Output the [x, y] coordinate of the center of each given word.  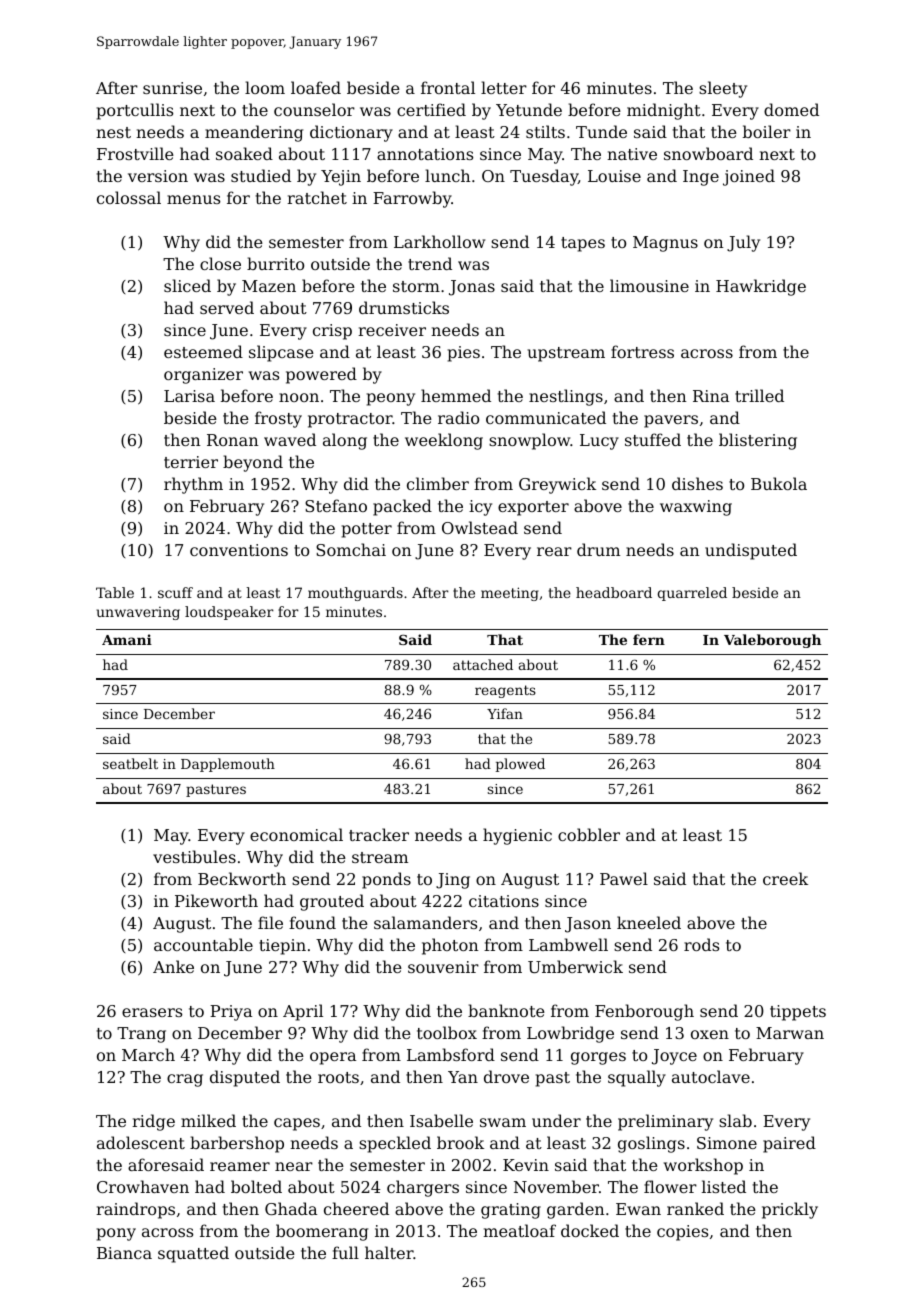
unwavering [138, 613]
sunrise [172, 88]
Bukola [779, 483]
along [345, 441]
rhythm [193, 485]
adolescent [141, 1142]
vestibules [194, 856]
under [556, 1120]
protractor [350, 420]
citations [504, 901]
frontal [448, 87]
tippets [798, 1013]
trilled [759, 395]
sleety [723, 89]
